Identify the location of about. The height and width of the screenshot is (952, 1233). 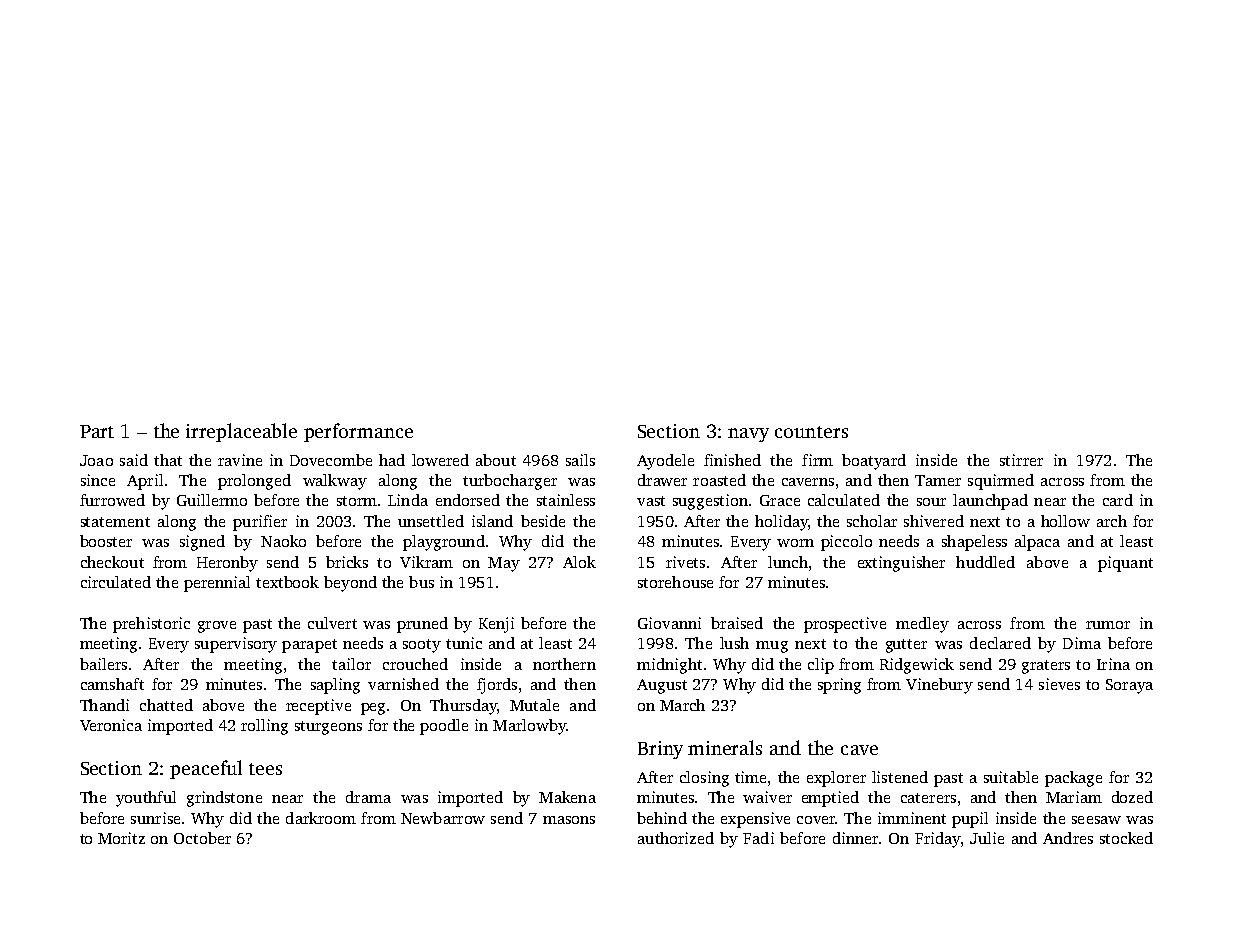
(496, 460).
